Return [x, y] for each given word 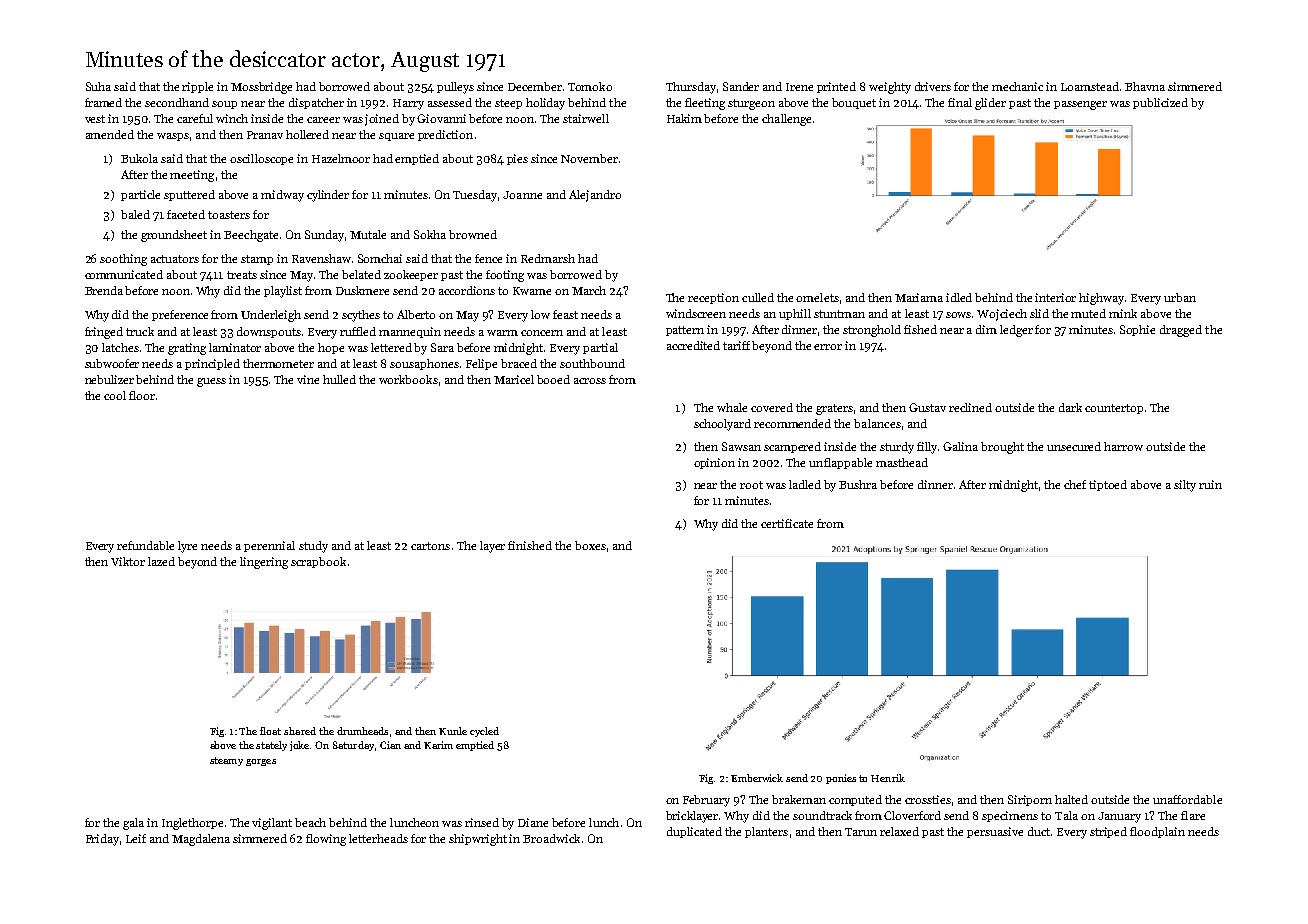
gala [133, 824]
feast [565, 314]
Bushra [858, 484]
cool [115, 395]
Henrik [888, 778]
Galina [960, 446]
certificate [787, 523]
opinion [714, 463]
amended [110, 134]
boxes [590, 545]
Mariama [919, 297]
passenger [1080, 105]
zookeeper [411, 275]
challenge [786, 120]
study [313, 547]
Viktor [128, 561]
